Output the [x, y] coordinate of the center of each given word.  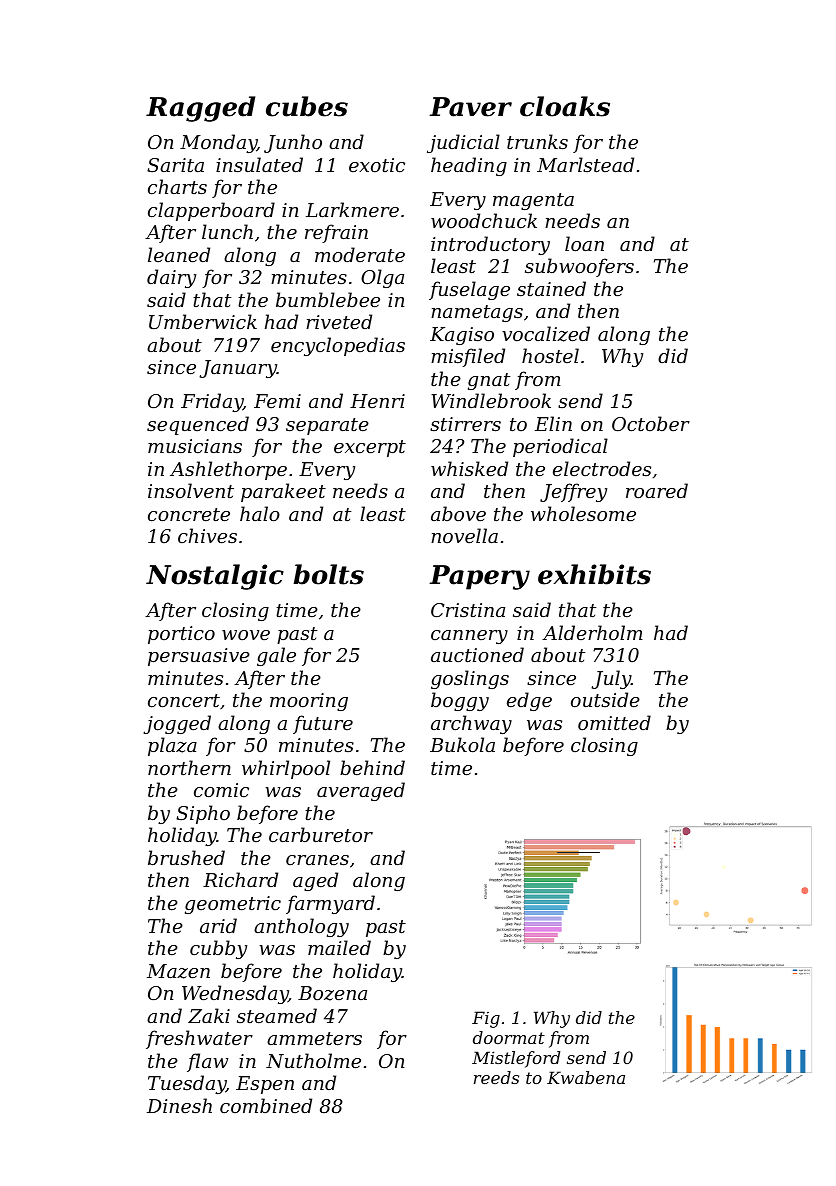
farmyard [330, 904]
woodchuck [484, 220]
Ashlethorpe [228, 470]
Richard [240, 879]
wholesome [583, 513]
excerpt [370, 448]
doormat [509, 1037]
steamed [277, 1015]
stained [551, 288]
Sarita [175, 165]
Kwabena [586, 1077]
